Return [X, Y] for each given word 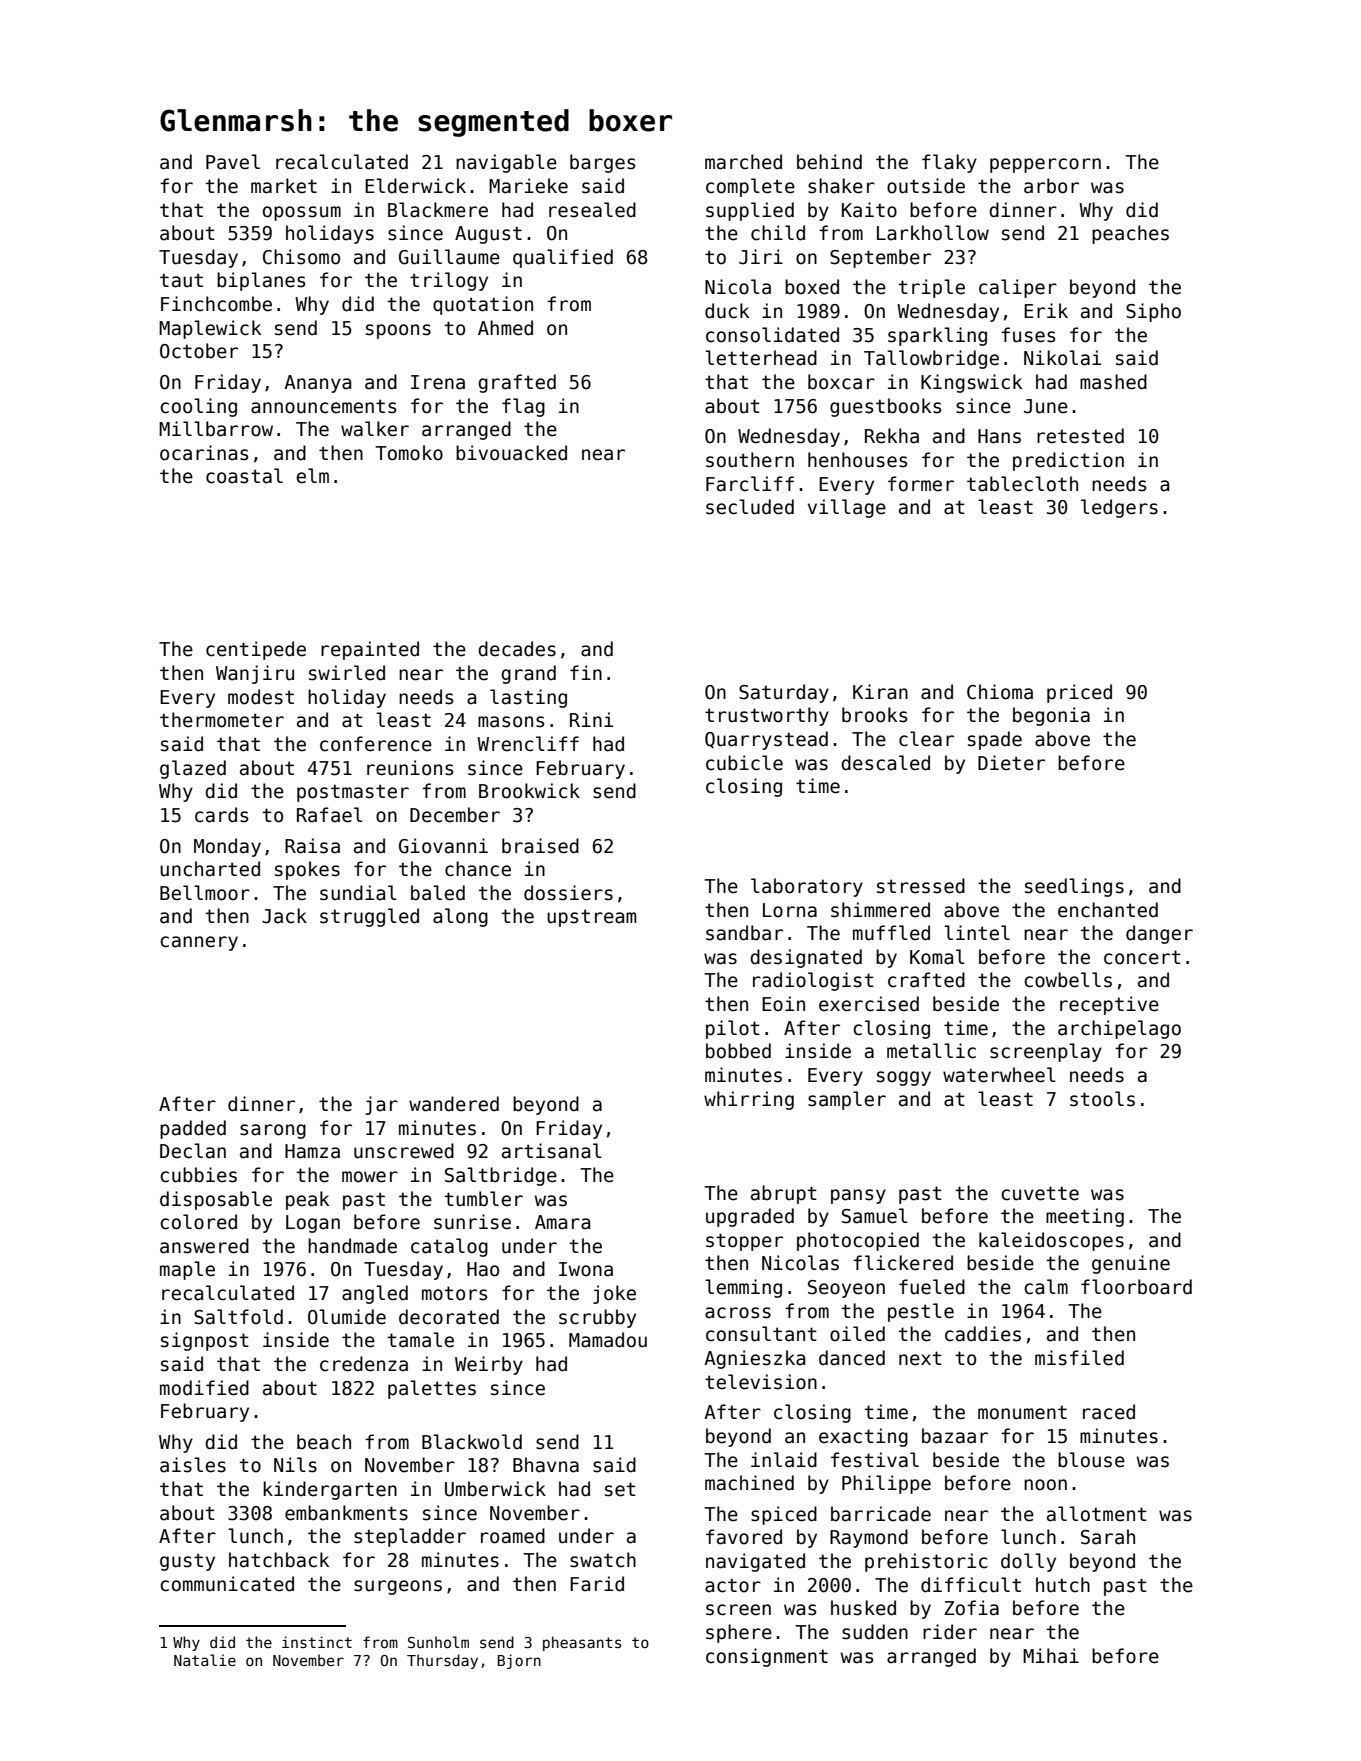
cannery [199, 943]
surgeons [398, 1587]
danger [1159, 934]
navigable [506, 163]
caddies [983, 1334]
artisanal [552, 1151]
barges [602, 163]
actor [733, 1585]
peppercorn [1045, 165]
